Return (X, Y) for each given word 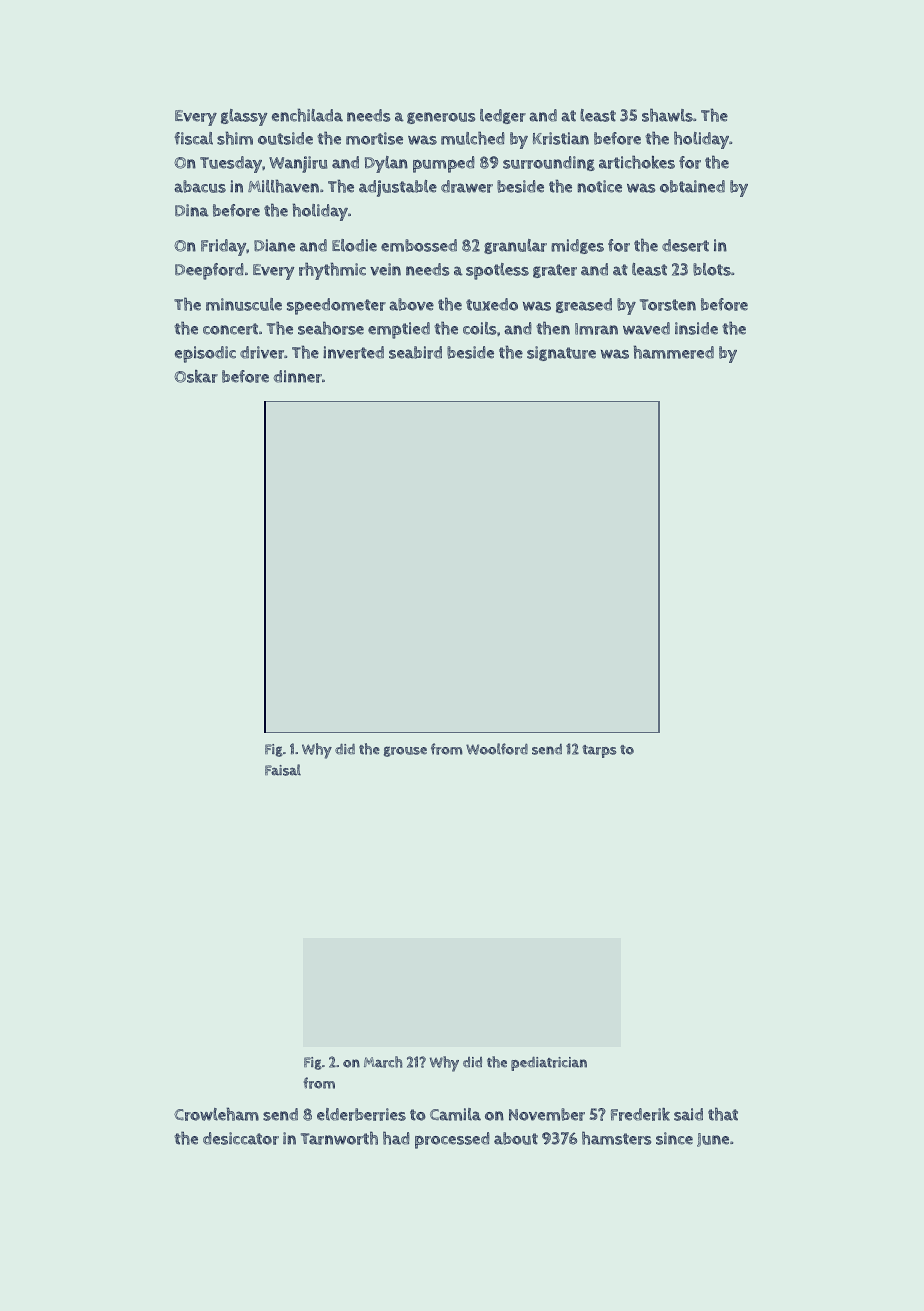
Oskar (196, 376)
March (383, 1062)
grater (555, 271)
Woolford (497, 749)
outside (285, 138)
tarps (599, 751)
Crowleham (216, 1114)
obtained (692, 186)
